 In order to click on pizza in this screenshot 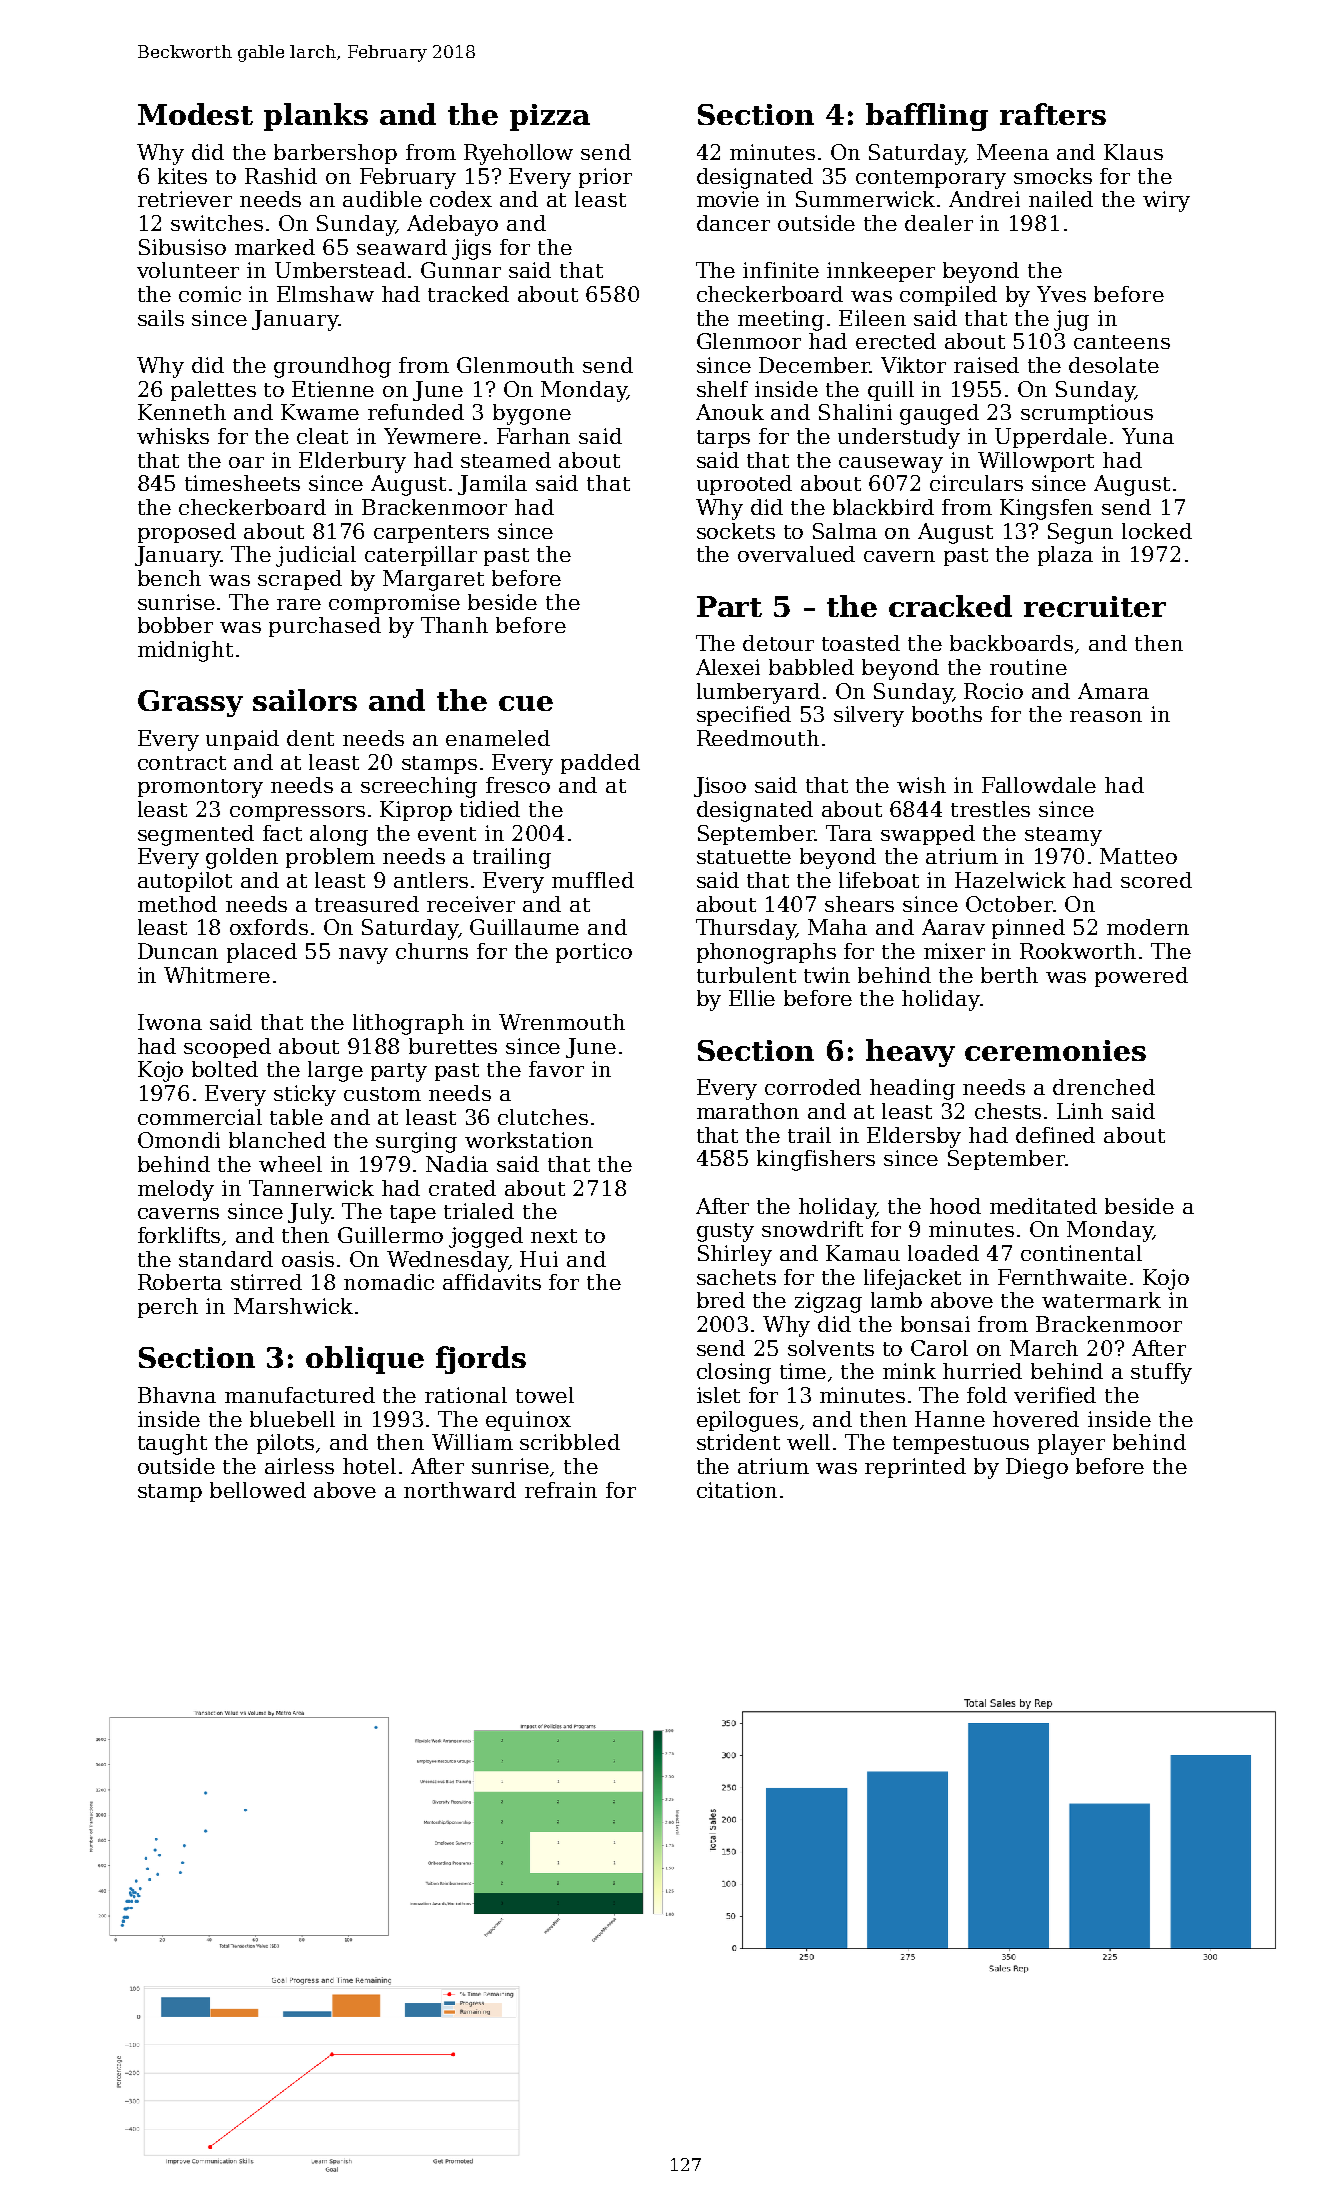, I will do `click(550, 117)`.
